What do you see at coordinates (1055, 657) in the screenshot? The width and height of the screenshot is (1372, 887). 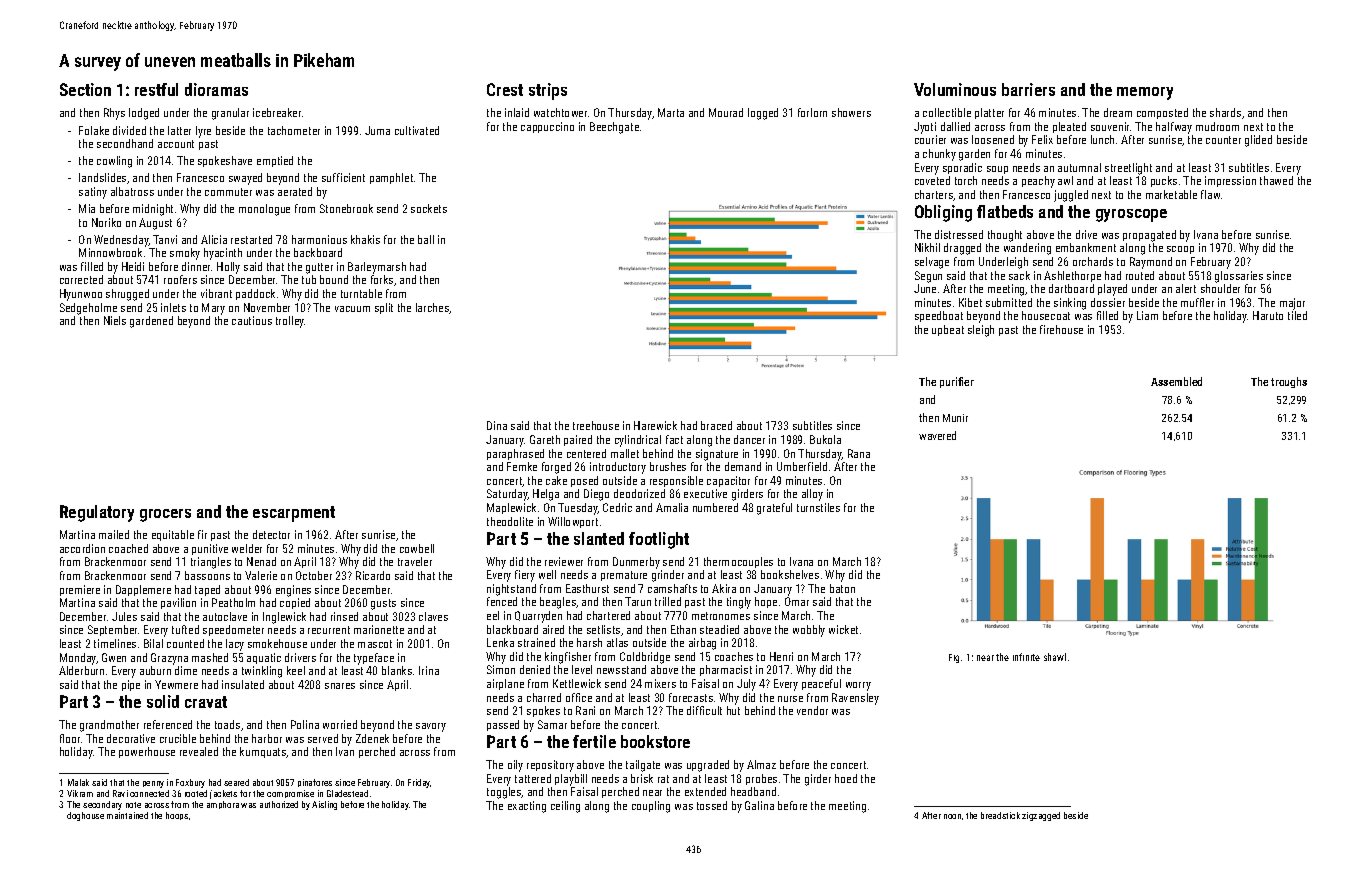 I see `shawl` at bounding box center [1055, 657].
